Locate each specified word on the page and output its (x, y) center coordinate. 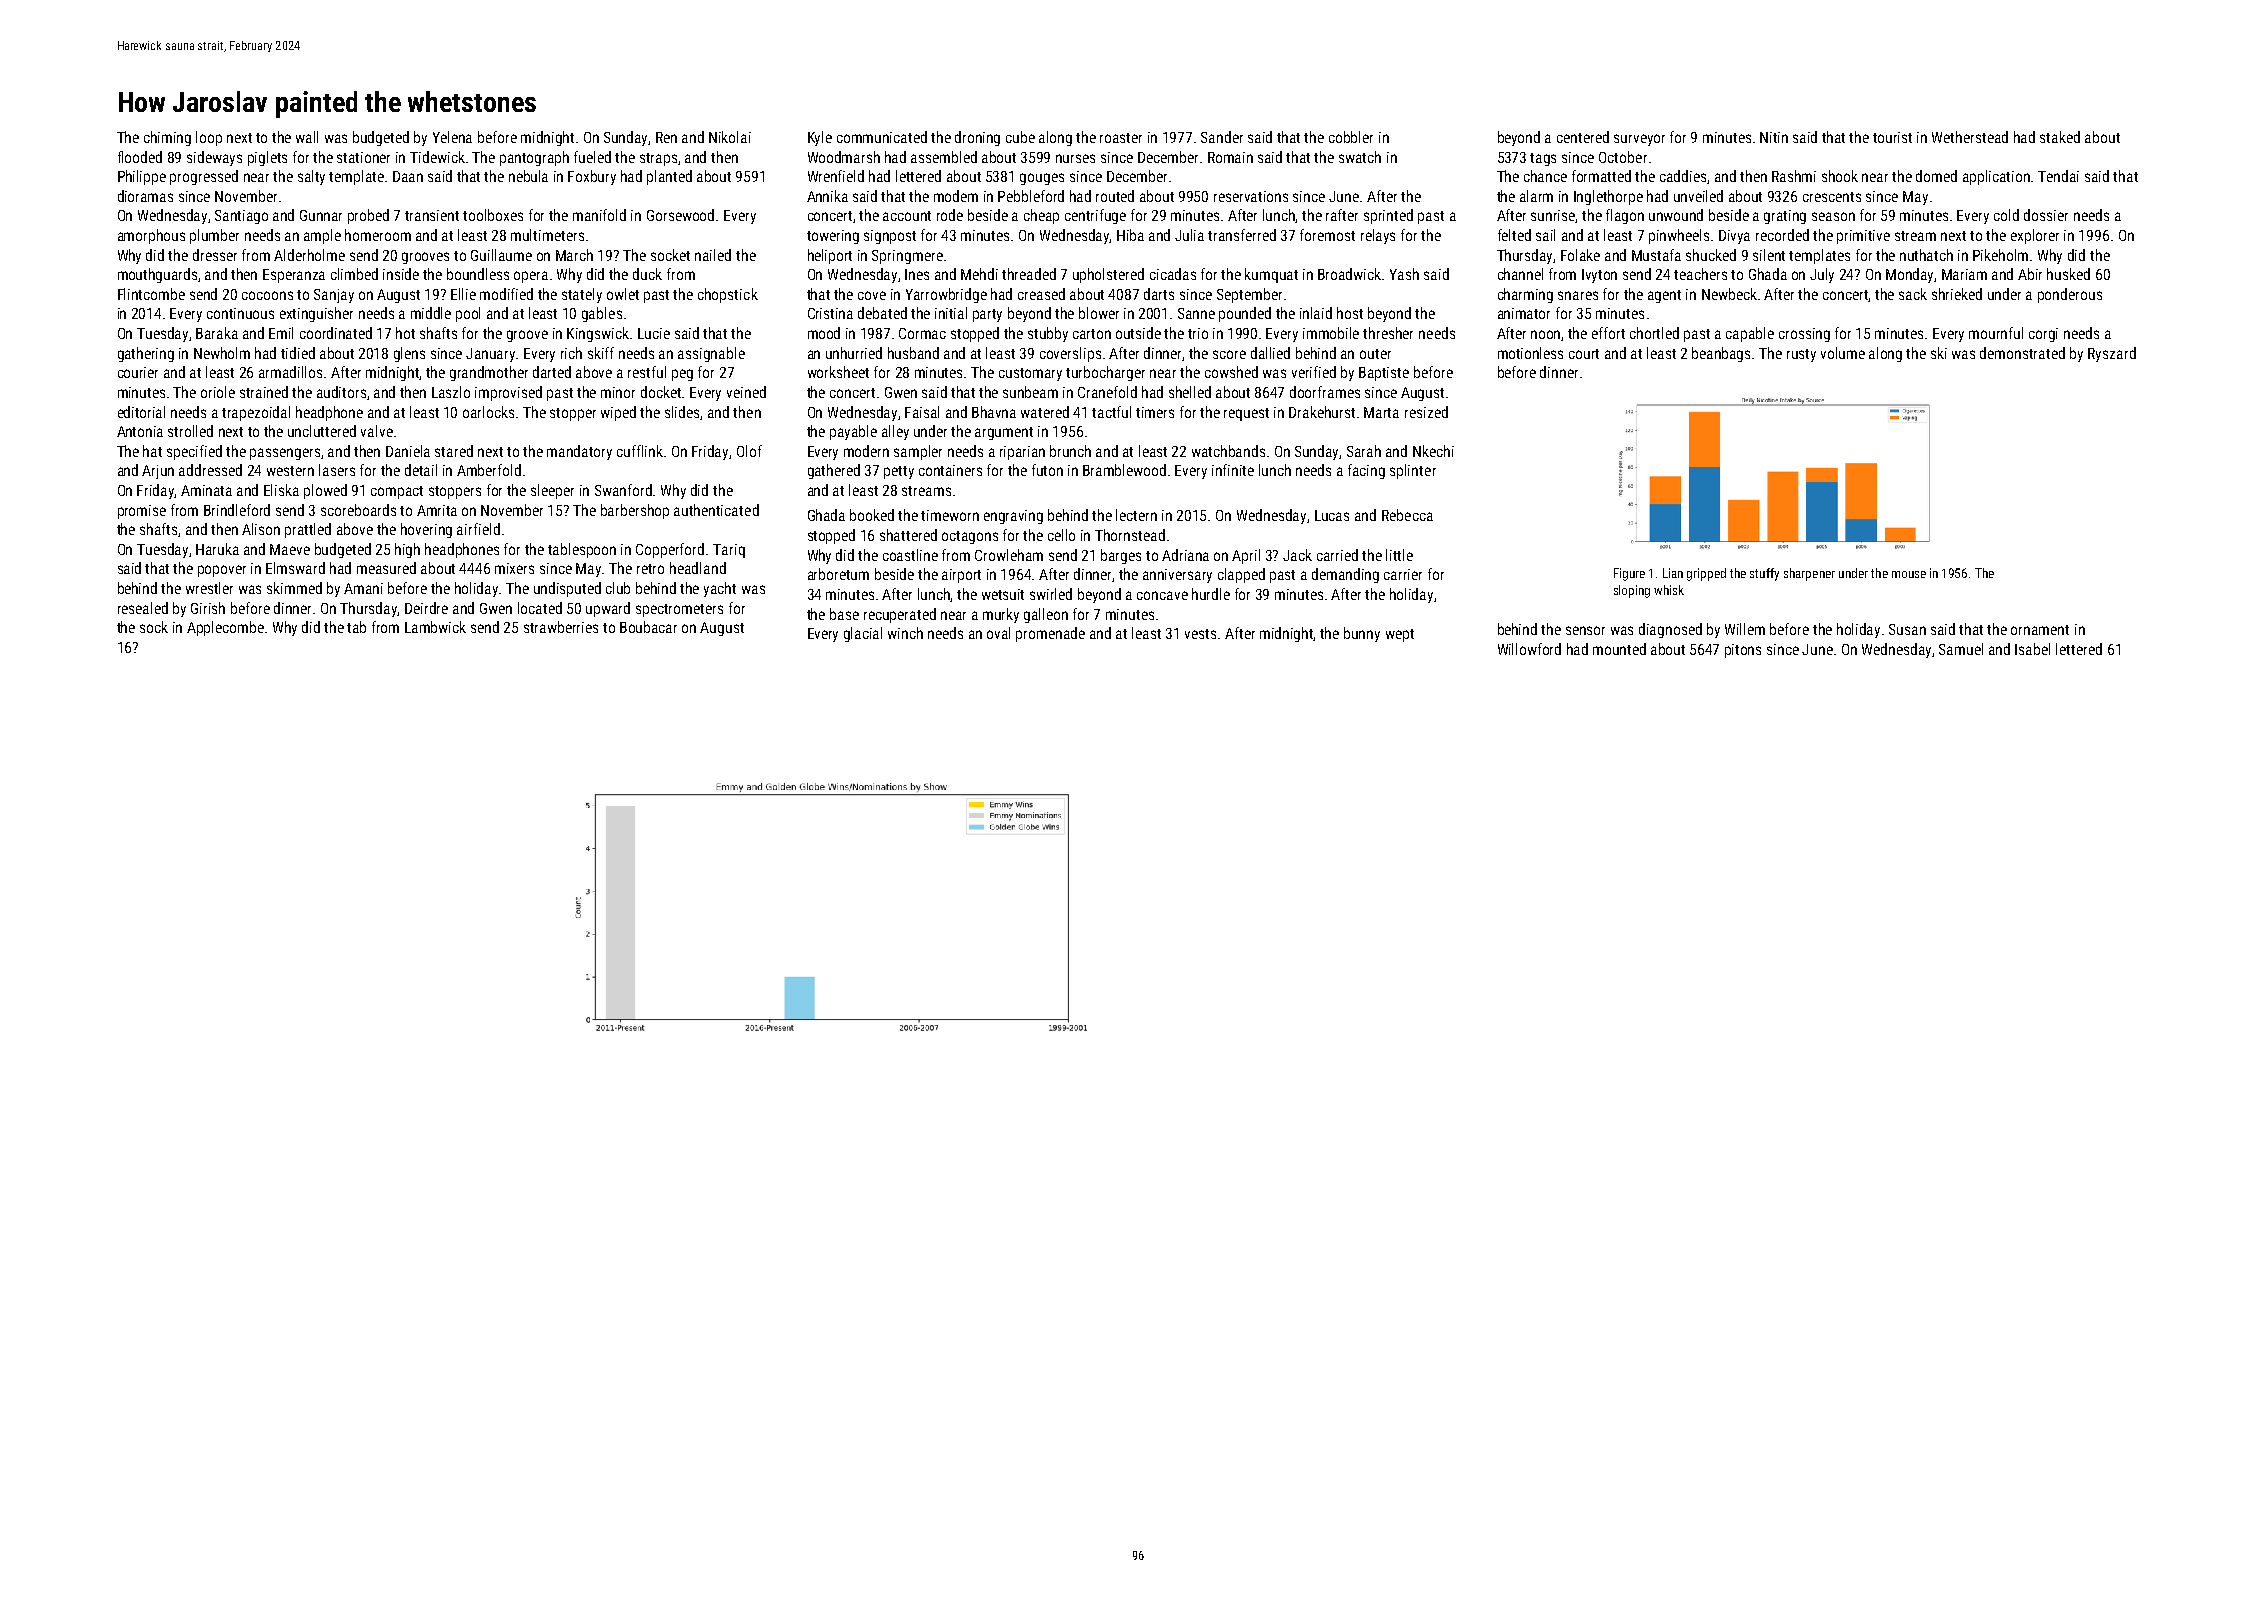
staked (2060, 137)
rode (950, 215)
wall (307, 137)
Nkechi (1433, 451)
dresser (215, 255)
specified (194, 452)
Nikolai (730, 137)
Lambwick (435, 627)
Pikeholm (2000, 255)
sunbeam (1030, 392)
